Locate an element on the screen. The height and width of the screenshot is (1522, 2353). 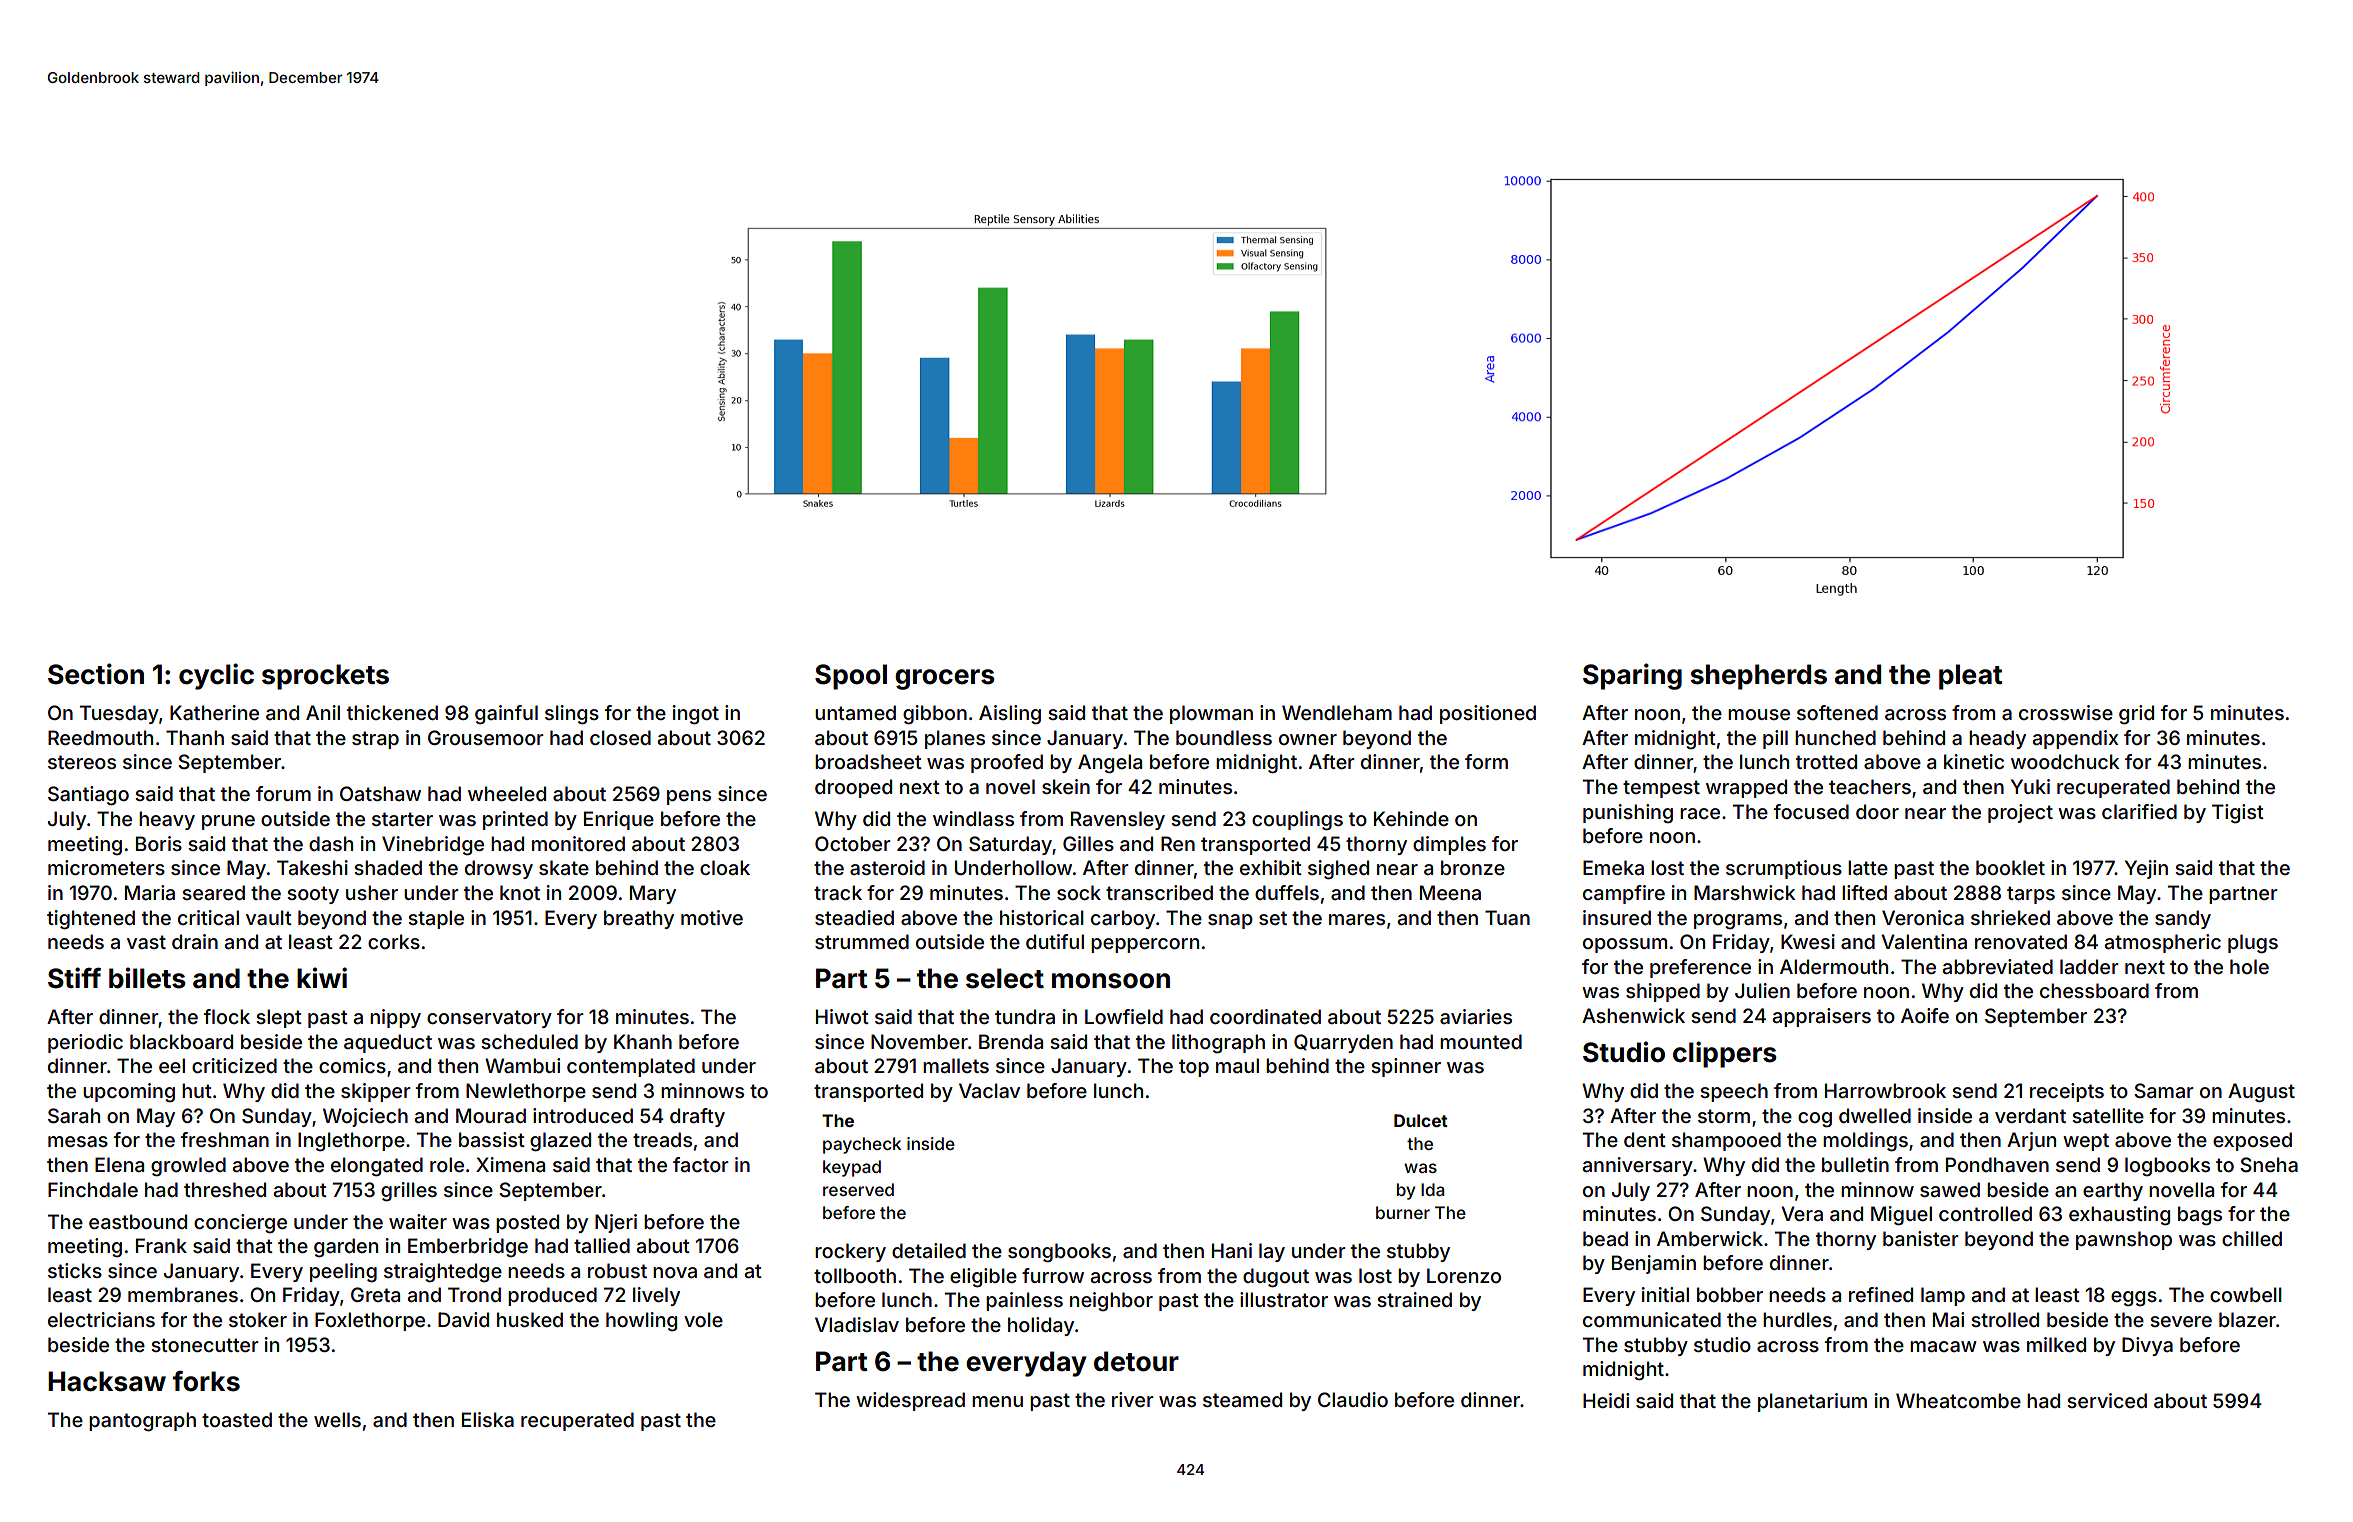
staple is located at coordinates (436, 919).
